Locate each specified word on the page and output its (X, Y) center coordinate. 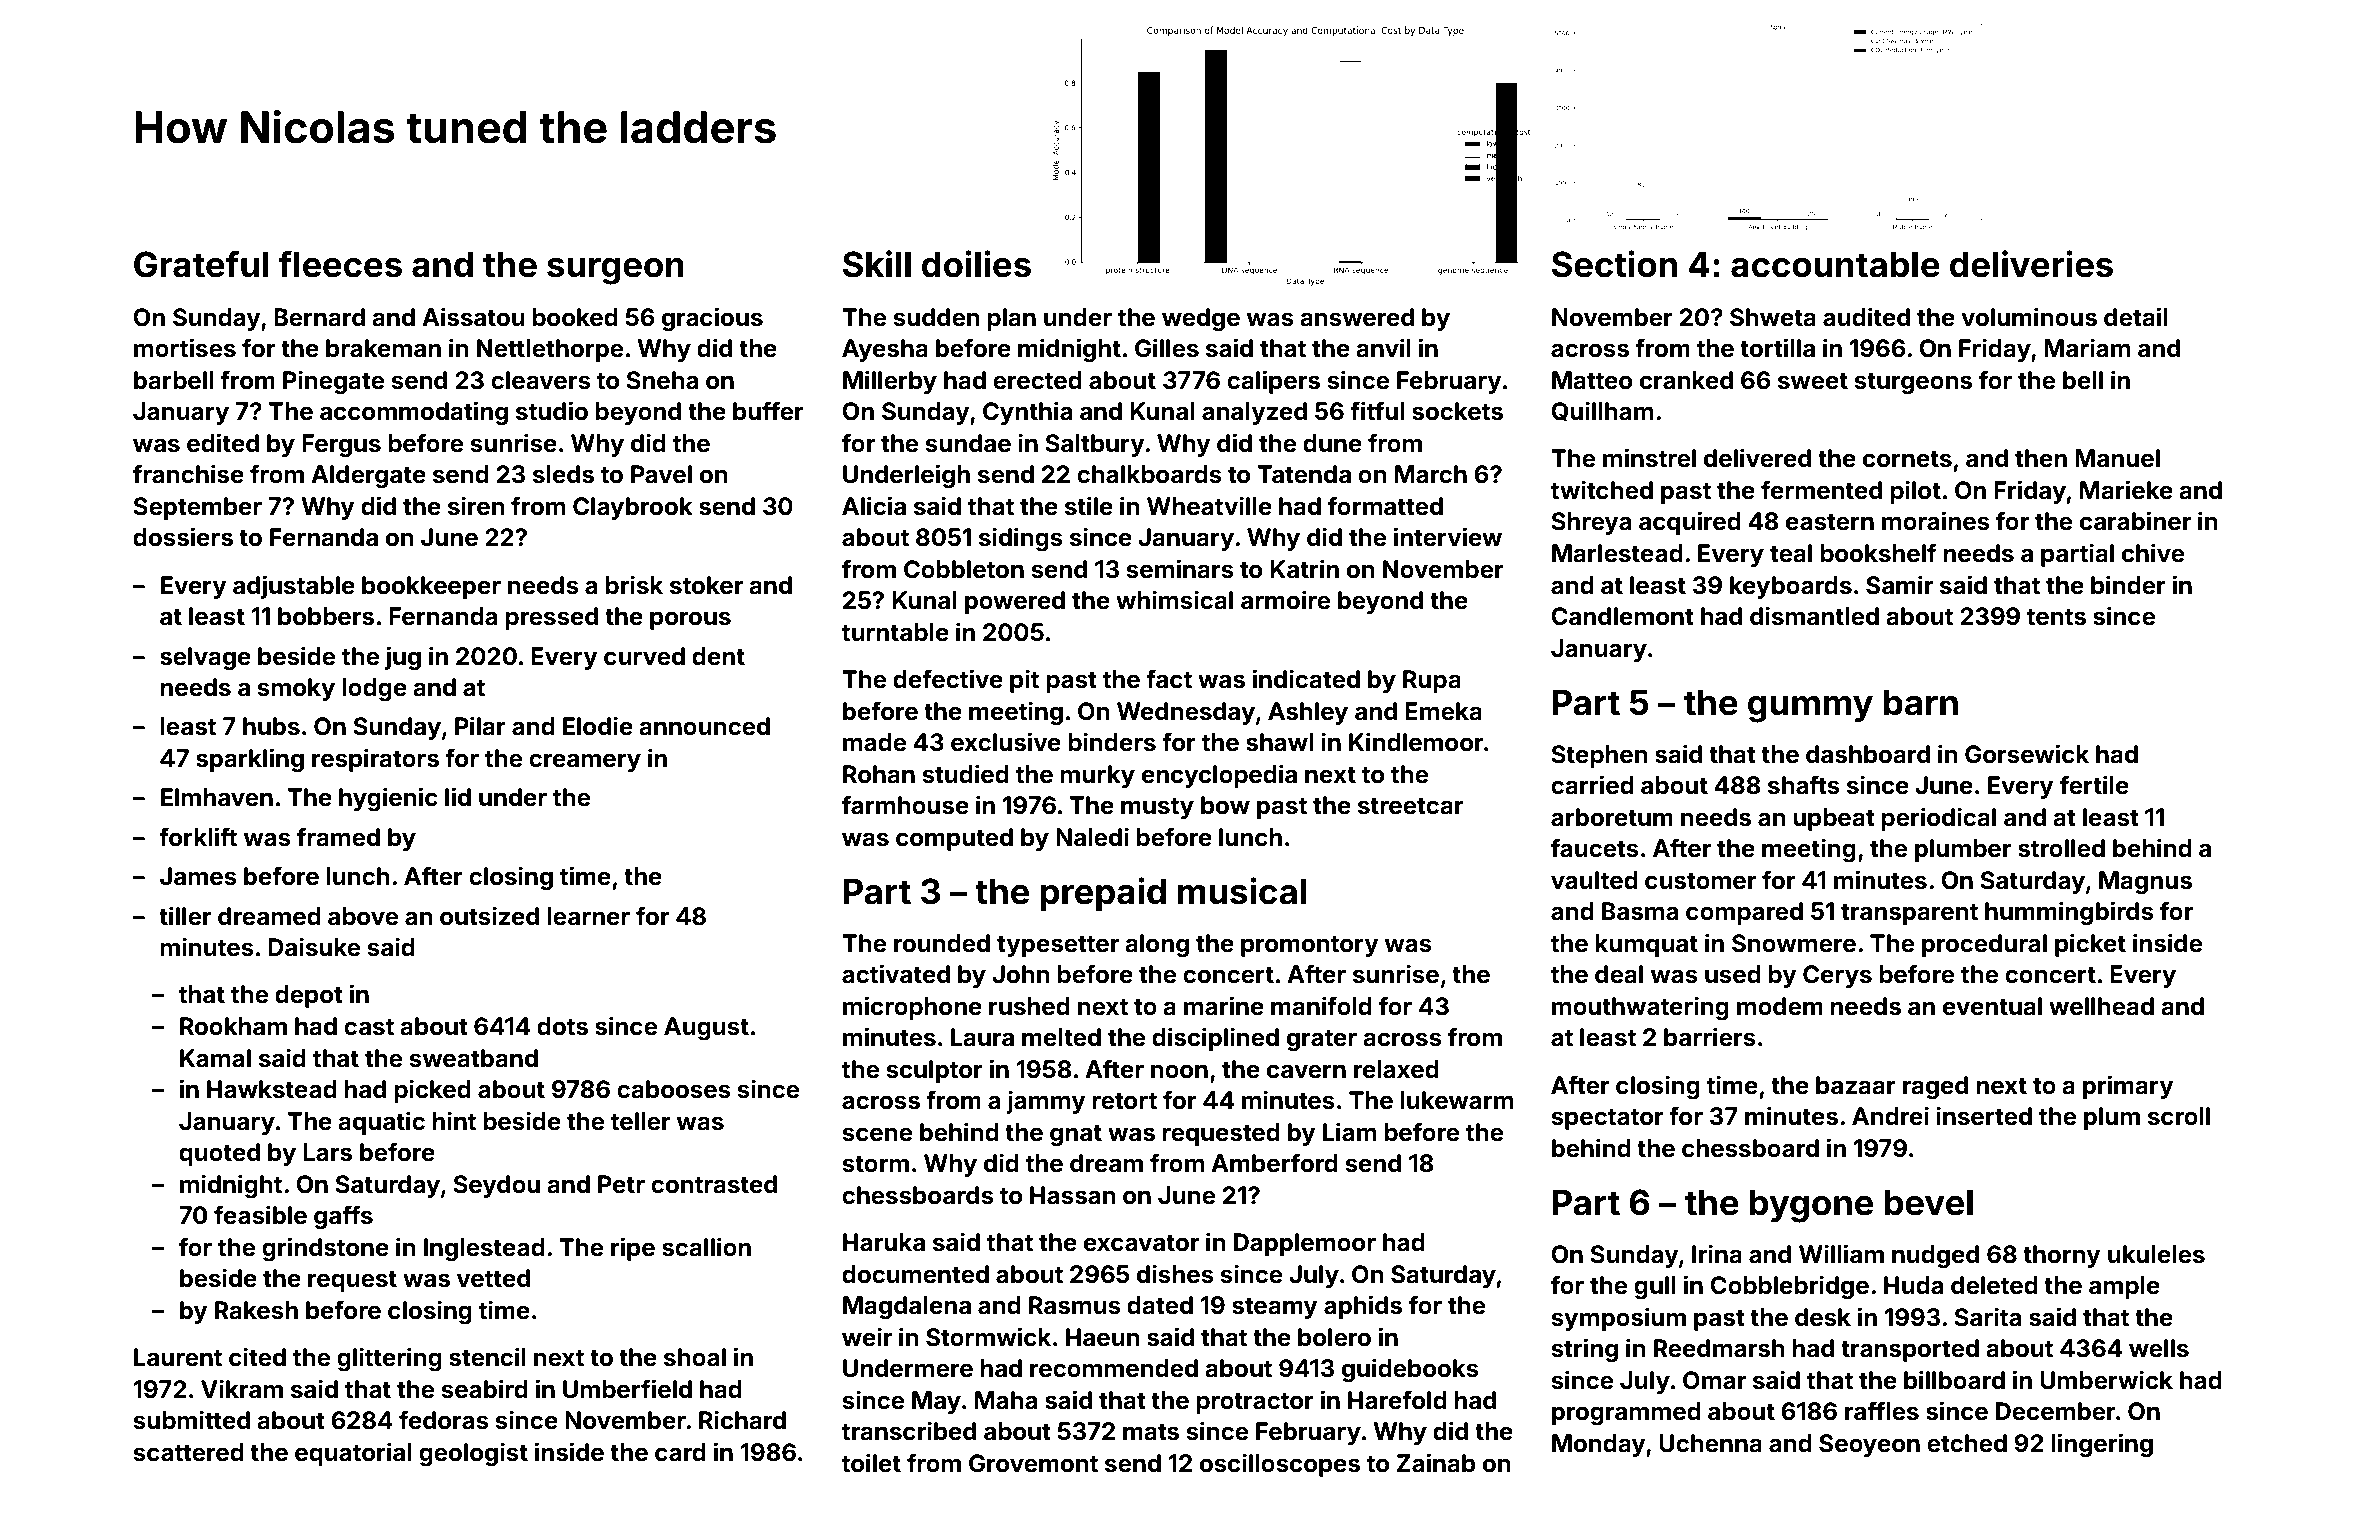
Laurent (178, 1357)
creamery (585, 762)
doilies (976, 264)
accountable (1835, 264)
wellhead (2101, 1006)
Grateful (201, 264)
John (1020, 974)
